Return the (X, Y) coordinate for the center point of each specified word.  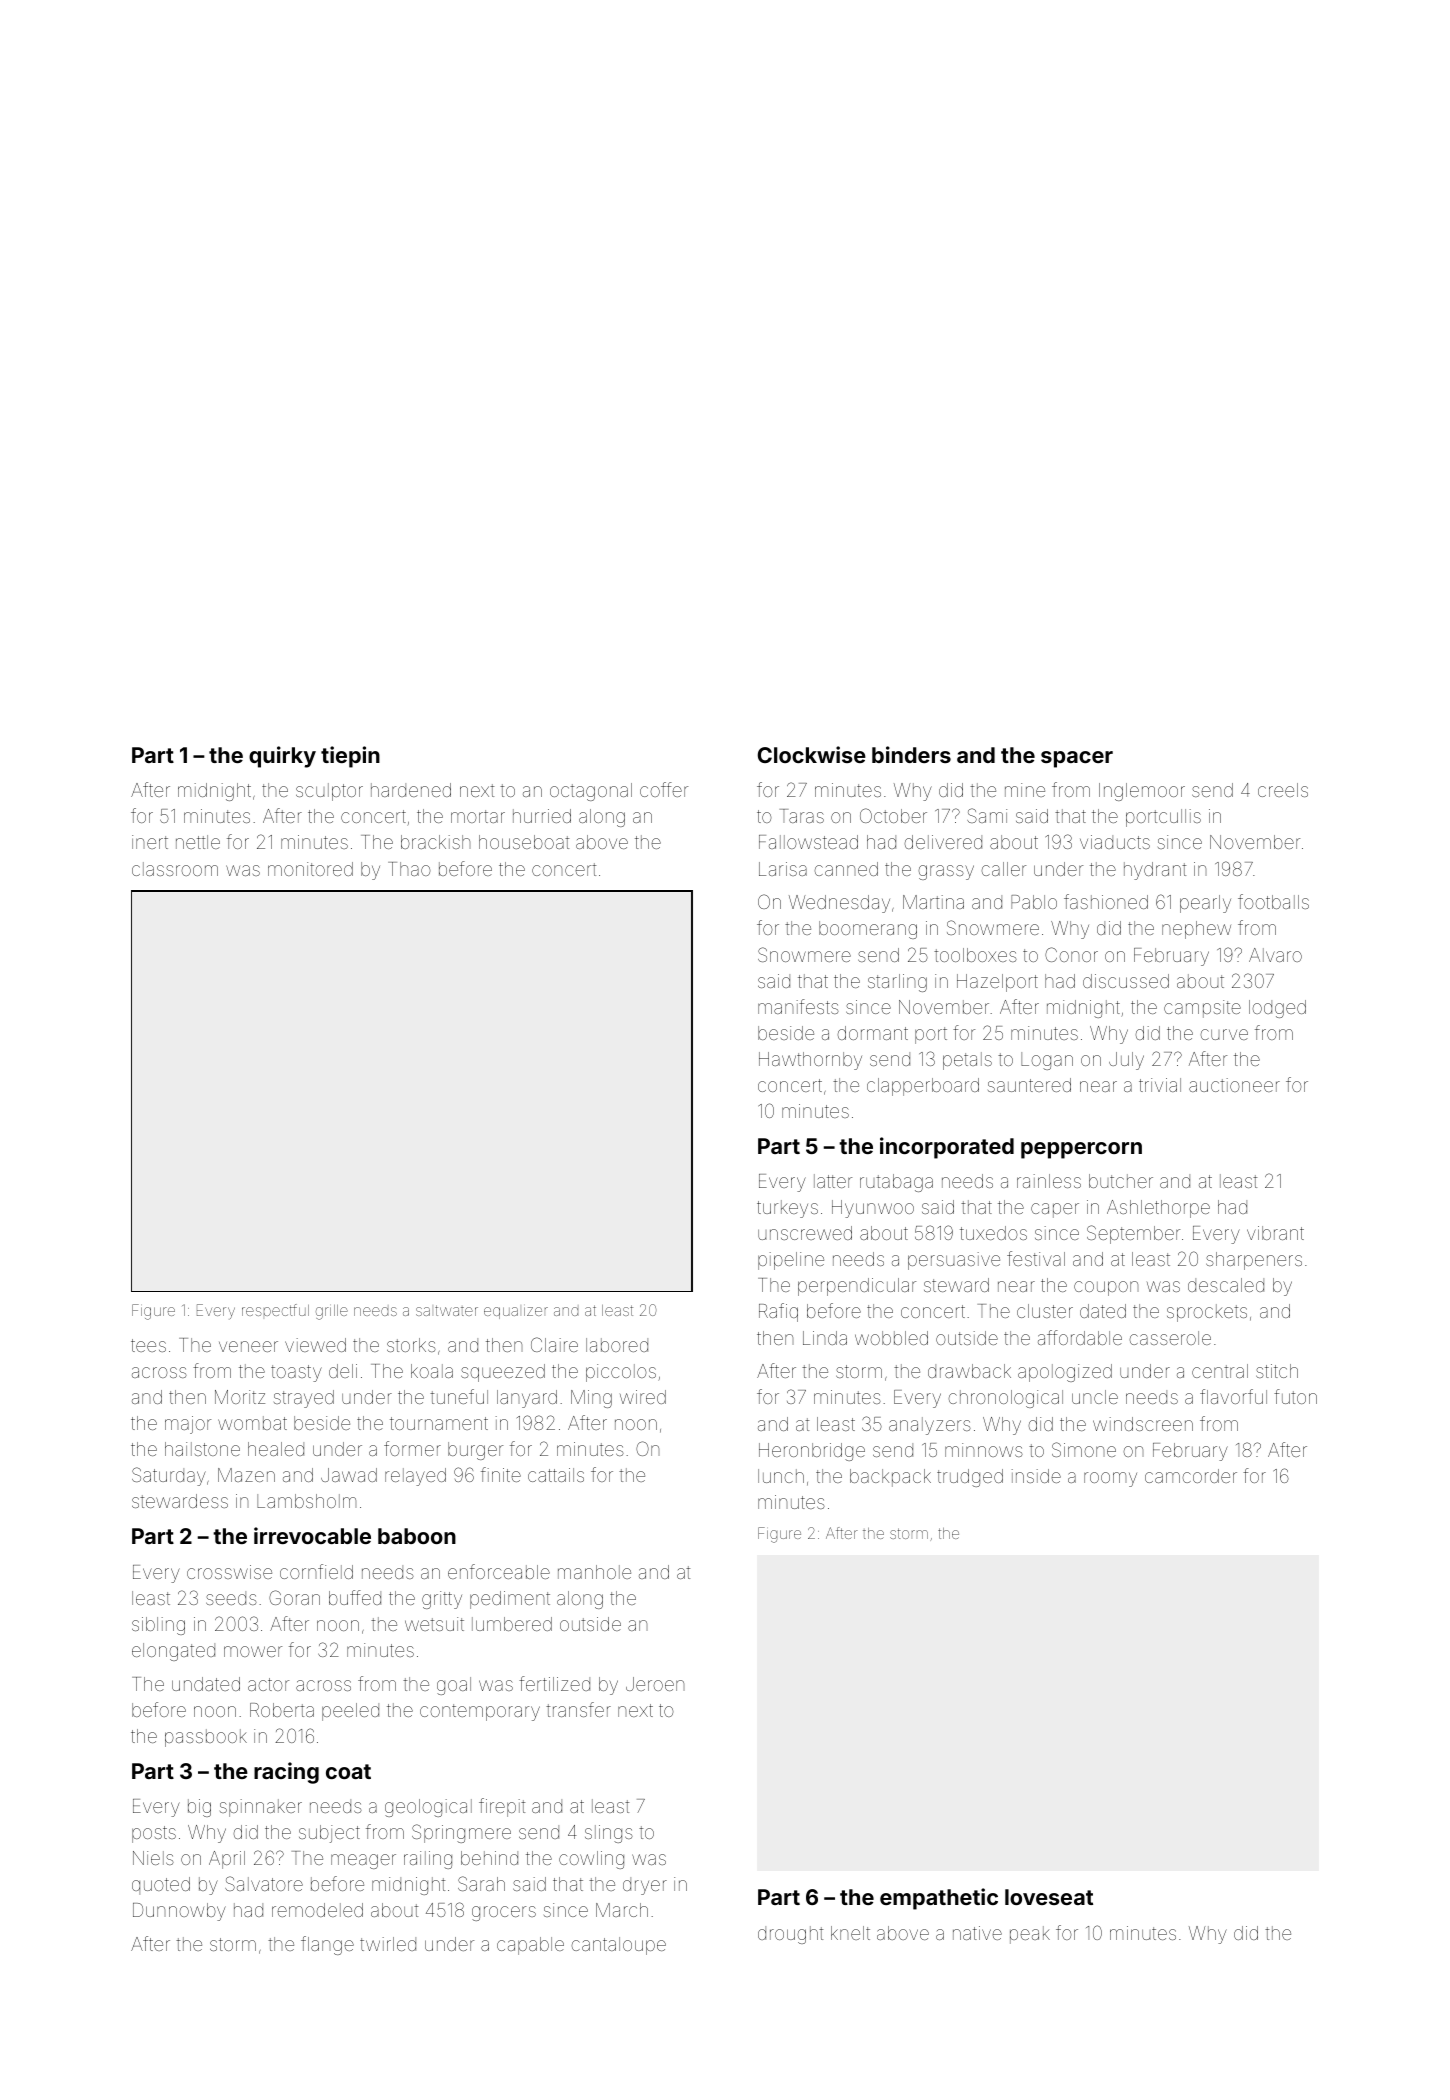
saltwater (447, 1310)
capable (530, 1946)
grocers (504, 1913)
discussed (1126, 981)
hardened (411, 790)
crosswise (229, 1572)
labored (617, 1345)
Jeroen (655, 1684)
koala (432, 1371)
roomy (1110, 1479)
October (893, 815)
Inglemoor (1142, 792)
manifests (798, 1006)
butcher (1121, 1181)
